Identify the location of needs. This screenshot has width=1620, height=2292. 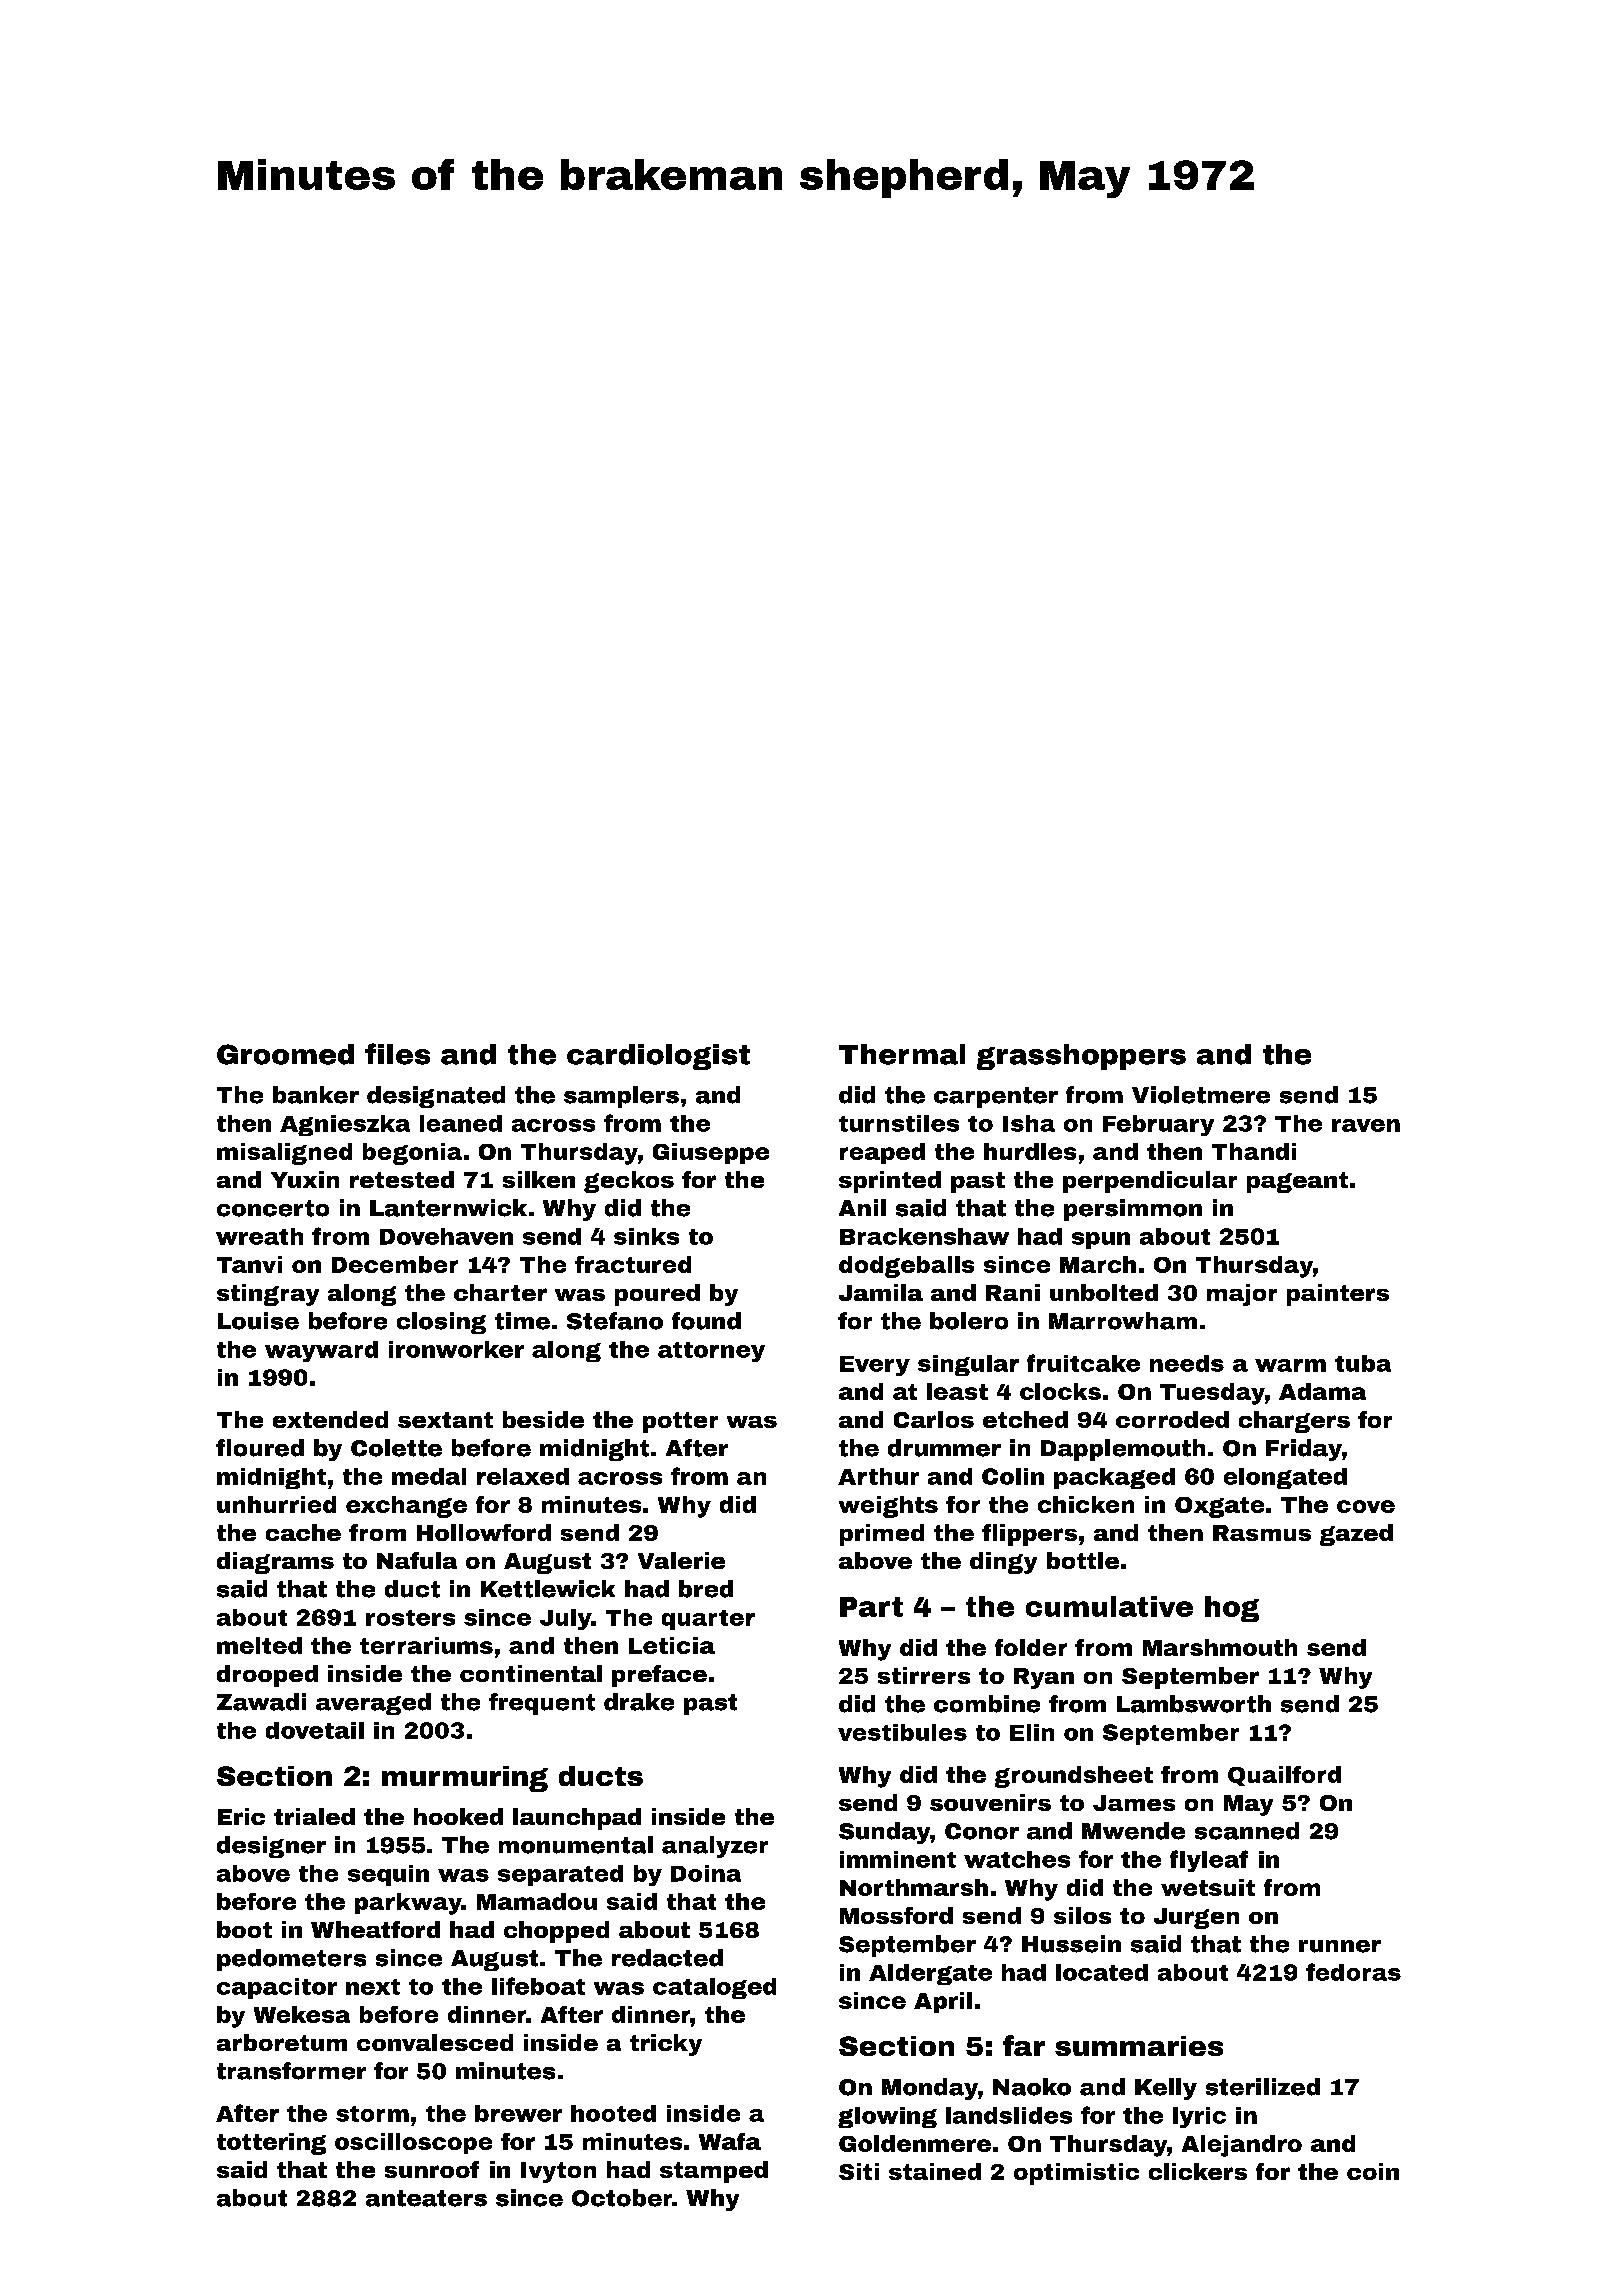
(1187, 1363).
